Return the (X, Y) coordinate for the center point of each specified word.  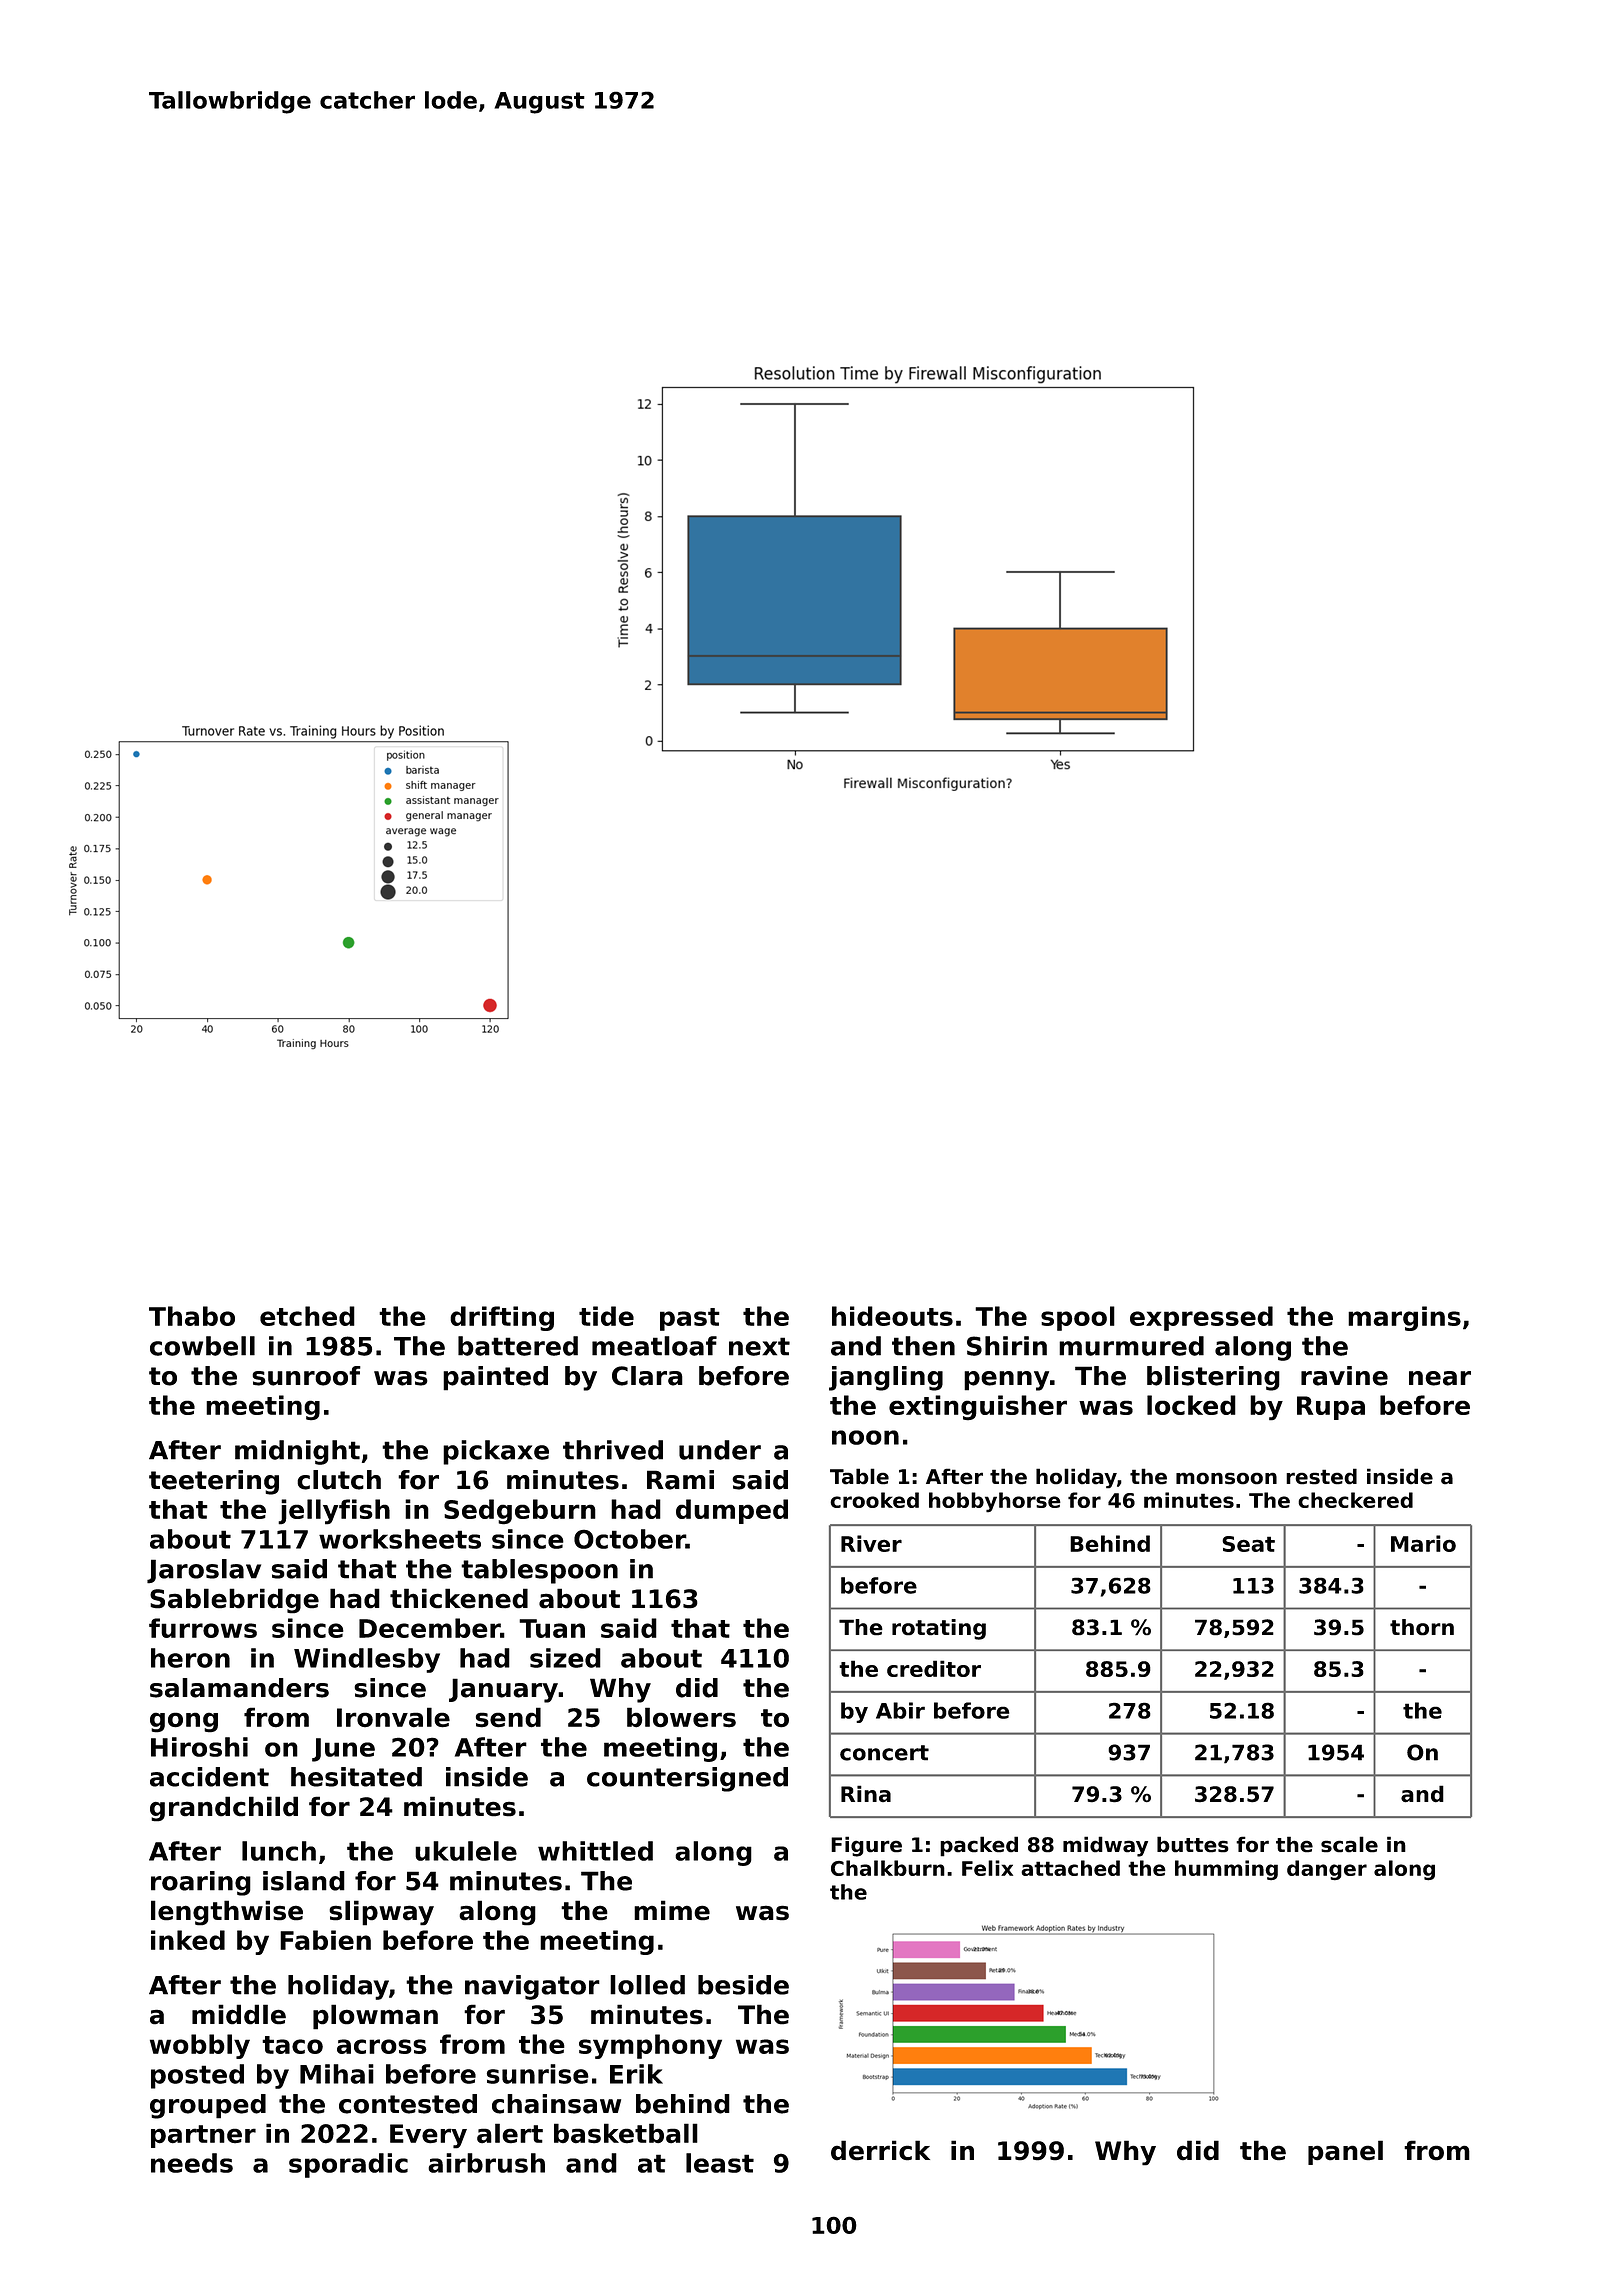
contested (408, 2104)
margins (1404, 1318)
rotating (939, 1629)
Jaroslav (204, 1571)
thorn (1422, 1627)
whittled (595, 1851)
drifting (502, 1318)
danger (1327, 1870)
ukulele (466, 1851)
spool (1078, 1318)
